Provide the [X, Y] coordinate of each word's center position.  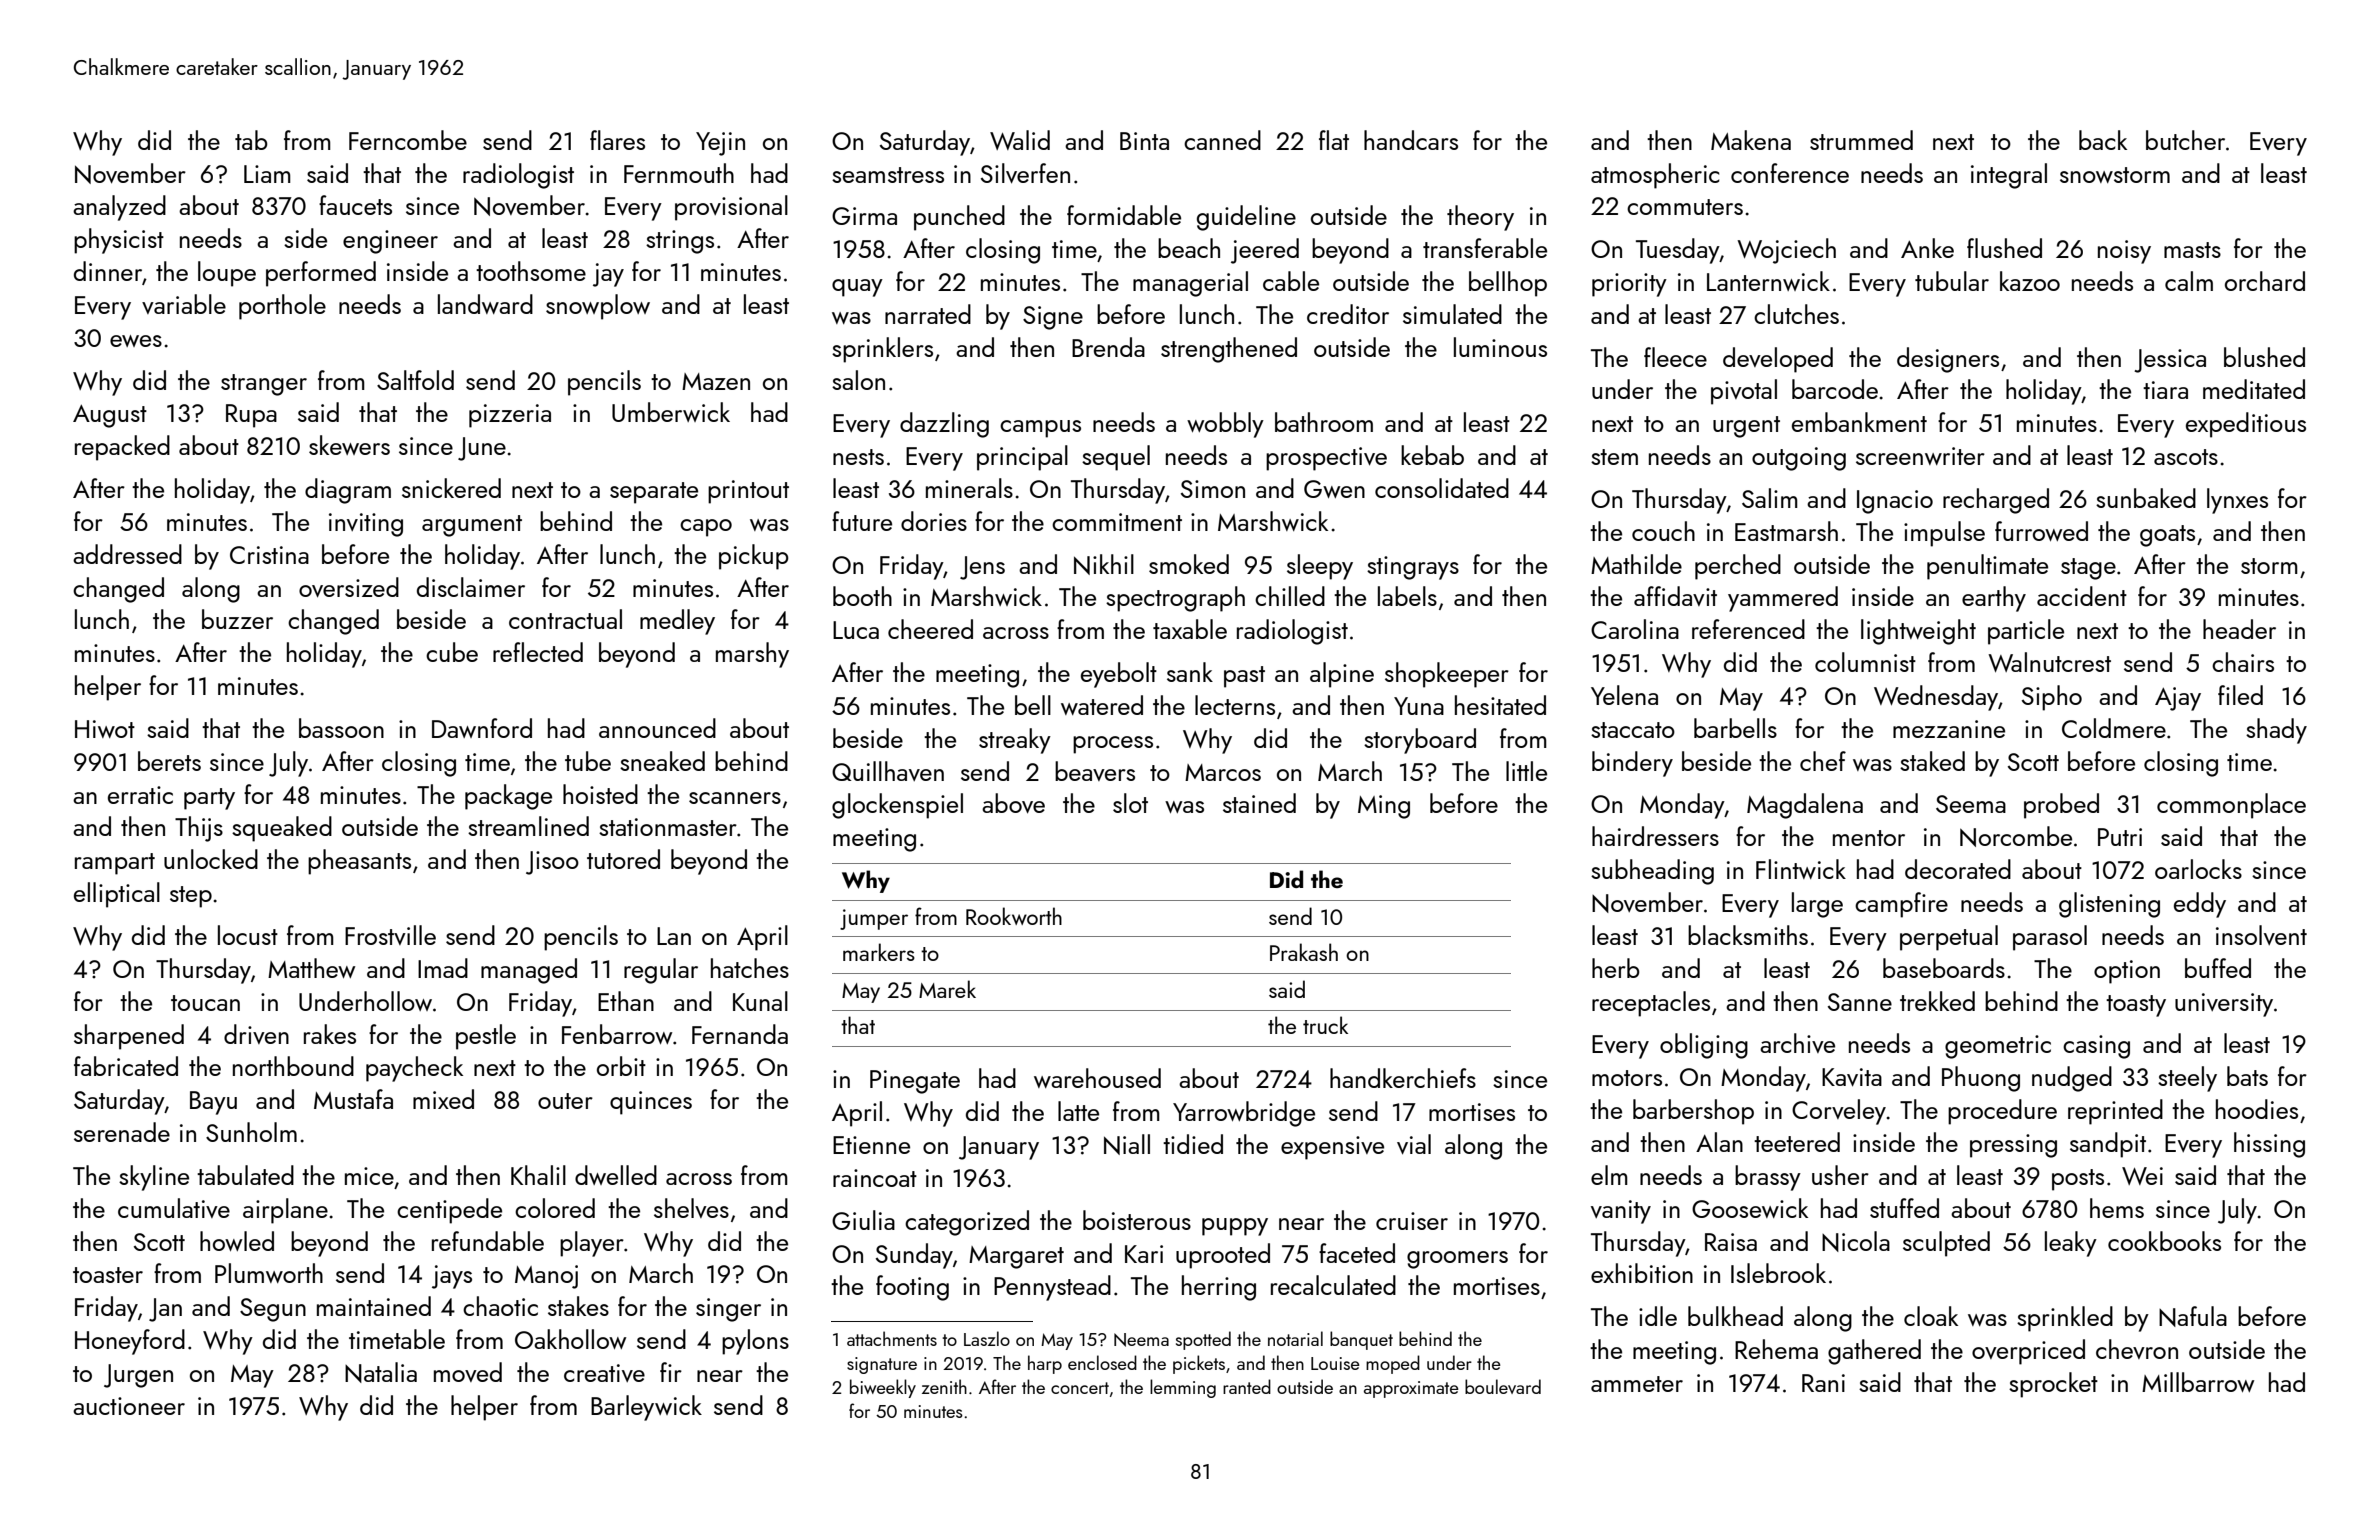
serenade [122, 1132]
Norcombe [2016, 836]
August [110, 416]
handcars [1411, 140]
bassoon [341, 728]
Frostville [390, 935]
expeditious [2246, 425]
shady [2276, 731]
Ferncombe [408, 140]
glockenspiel [897, 806]
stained [1259, 803]
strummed [1861, 140]
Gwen [1334, 489]
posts [2078, 1180]
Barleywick [646, 1408]
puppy [1235, 1227]
